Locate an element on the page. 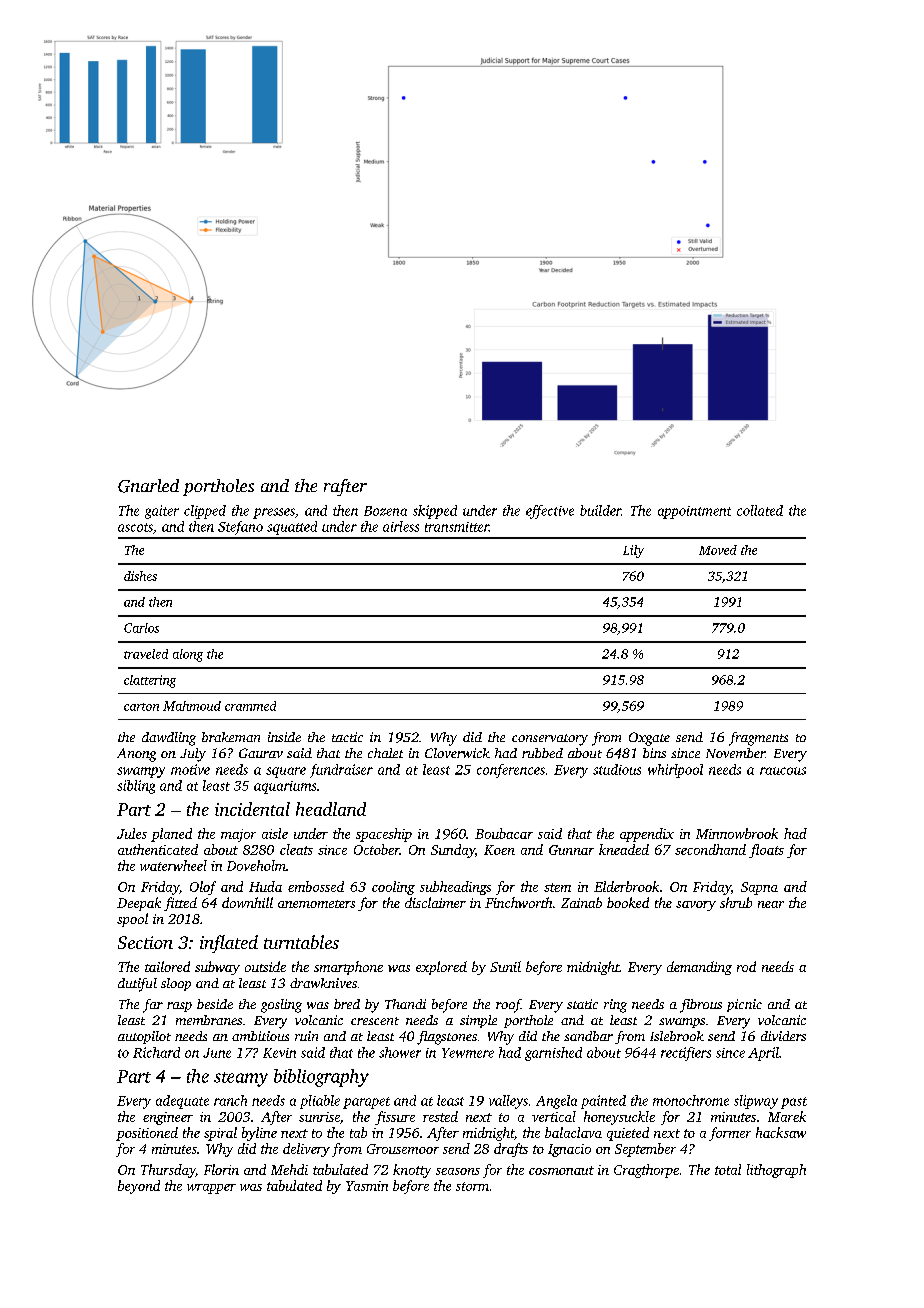  spaceship is located at coordinates (384, 835).
